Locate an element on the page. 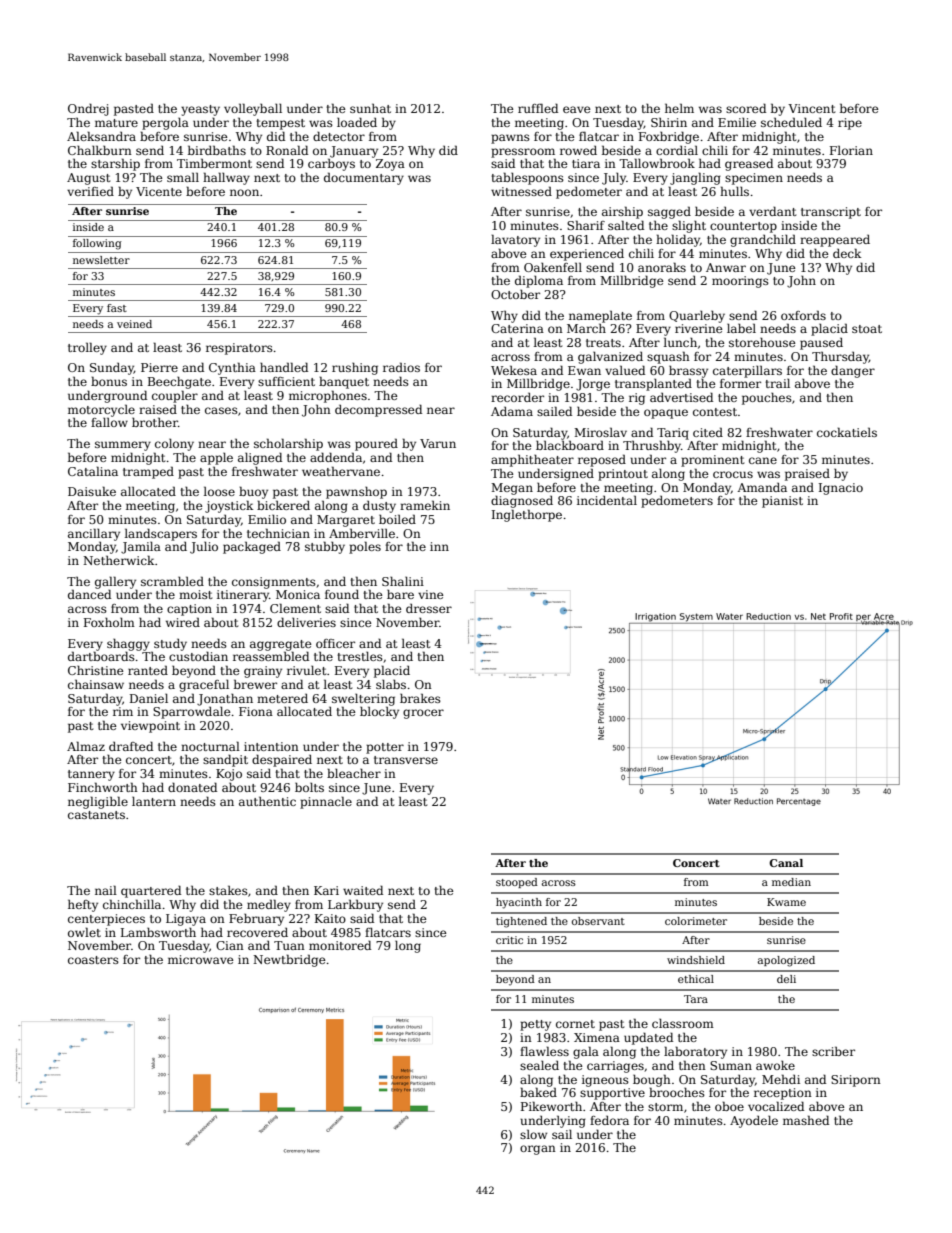  radios is located at coordinates (401, 367).
